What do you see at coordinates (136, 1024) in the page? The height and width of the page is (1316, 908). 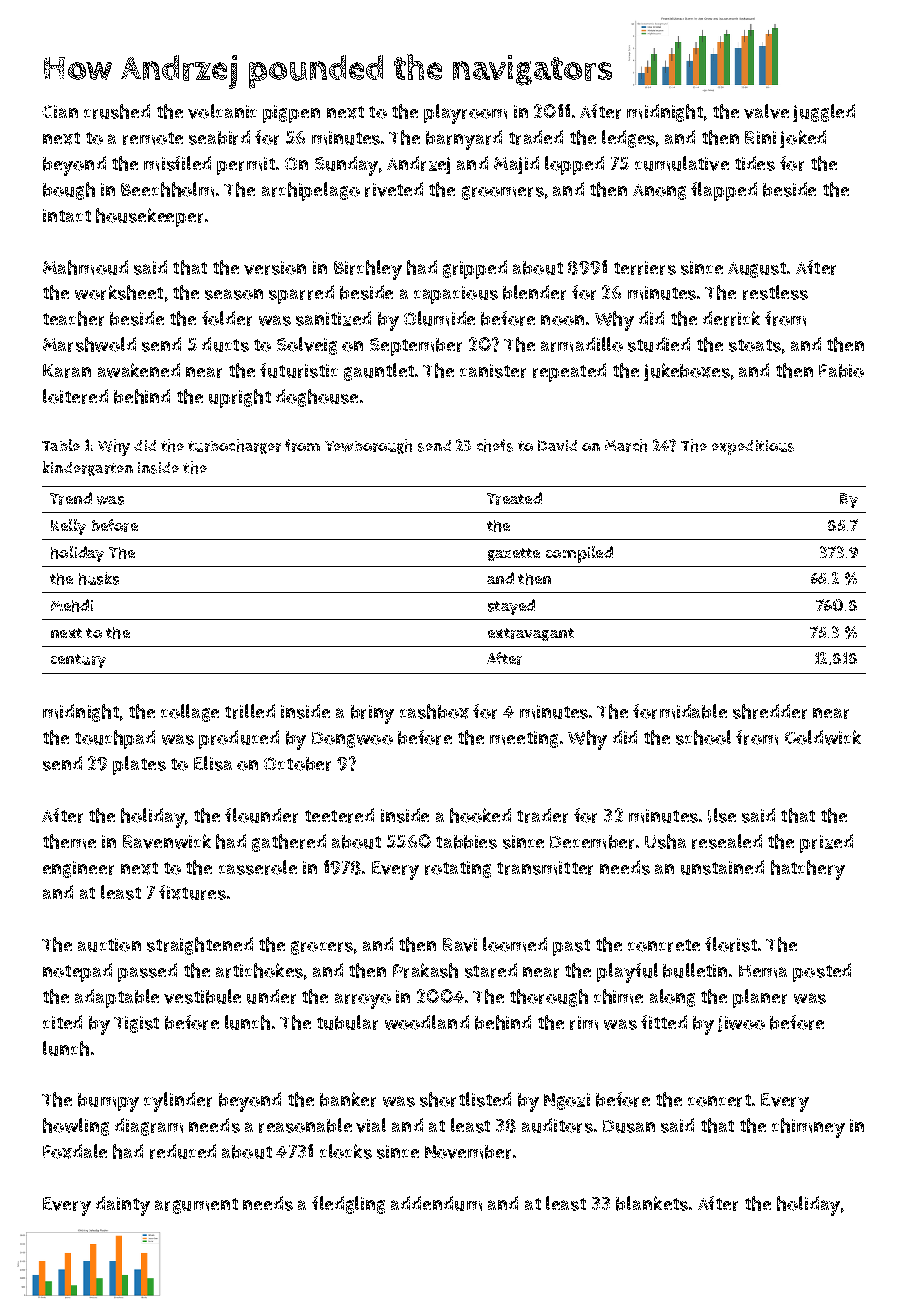 I see `Tigist` at bounding box center [136, 1024].
